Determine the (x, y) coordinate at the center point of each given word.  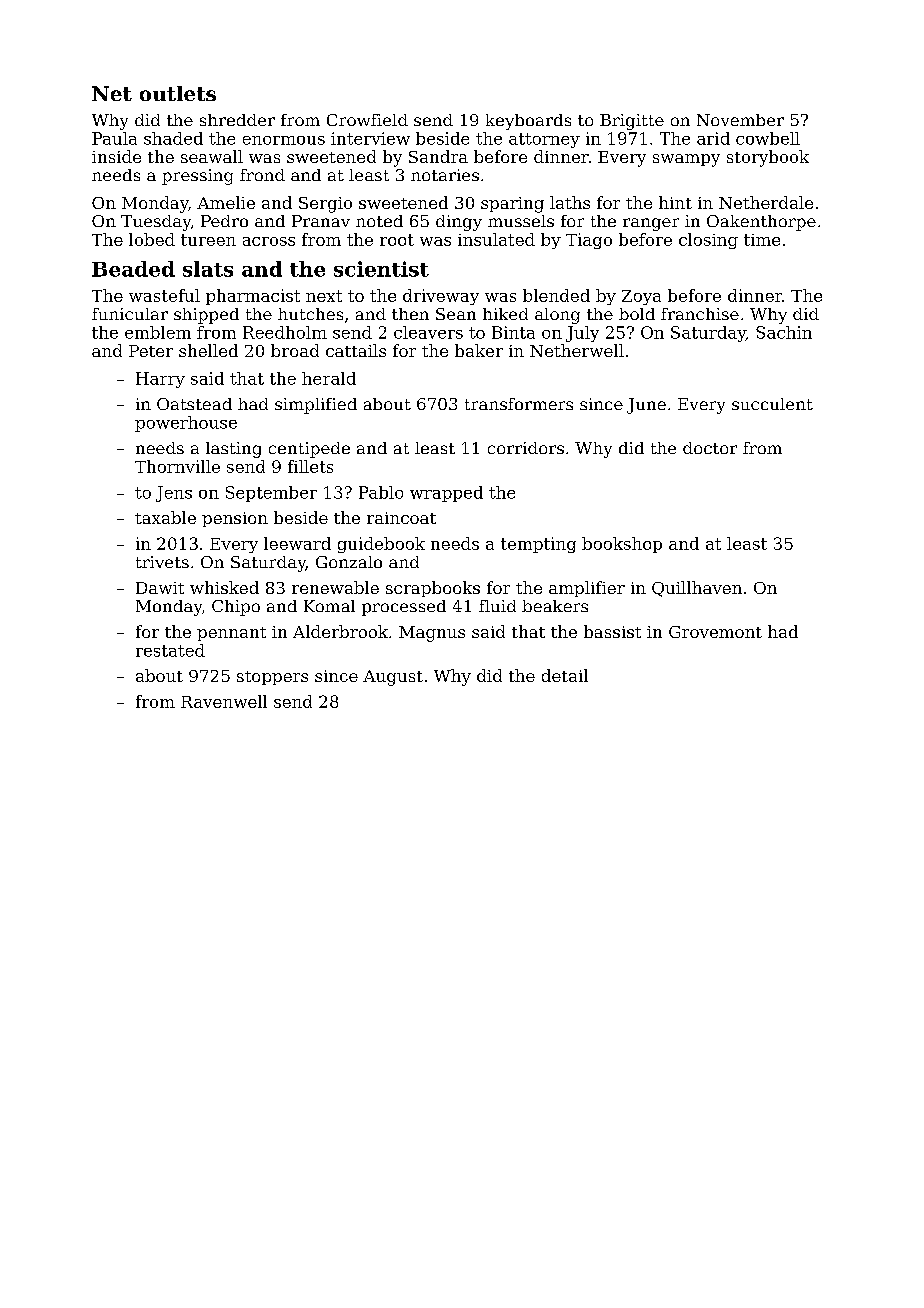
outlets (178, 93)
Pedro (224, 221)
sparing (512, 205)
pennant (231, 634)
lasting (233, 450)
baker (479, 350)
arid (713, 138)
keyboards (528, 122)
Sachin (784, 332)
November (740, 120)
